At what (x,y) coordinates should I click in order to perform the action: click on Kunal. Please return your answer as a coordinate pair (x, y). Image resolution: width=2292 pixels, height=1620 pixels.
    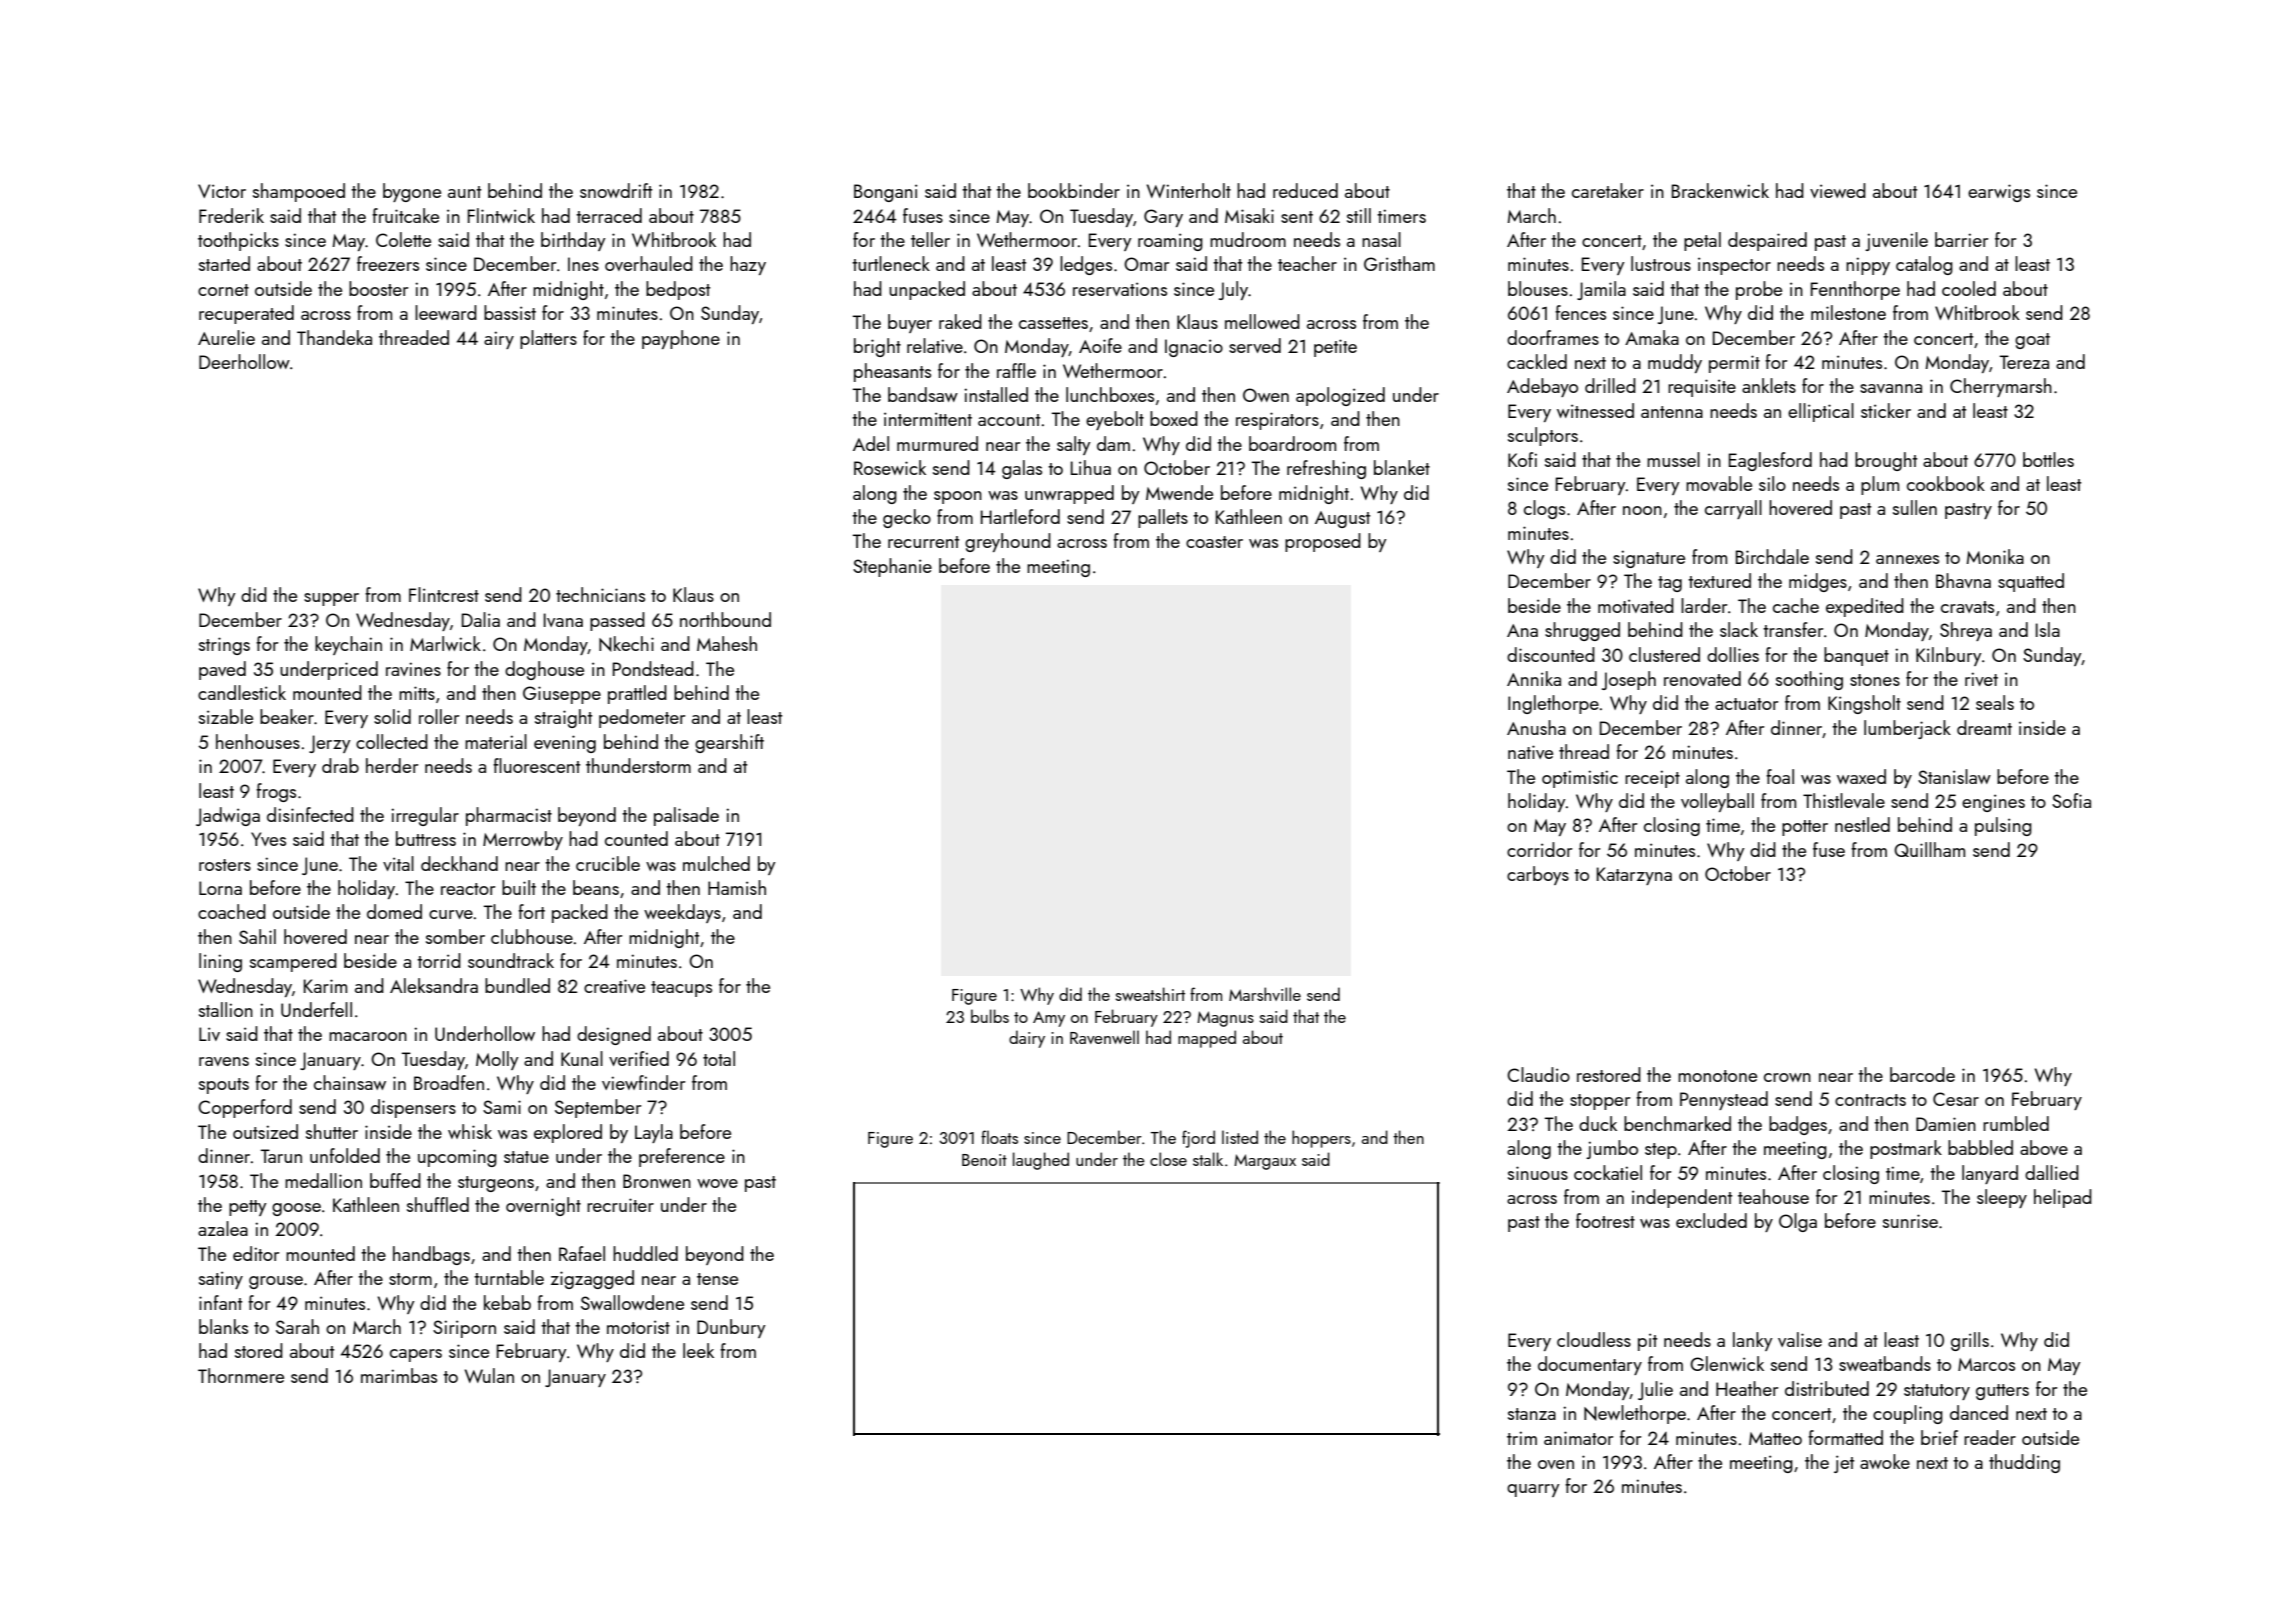
    Looking at the image, I should click on (582, 1058).
